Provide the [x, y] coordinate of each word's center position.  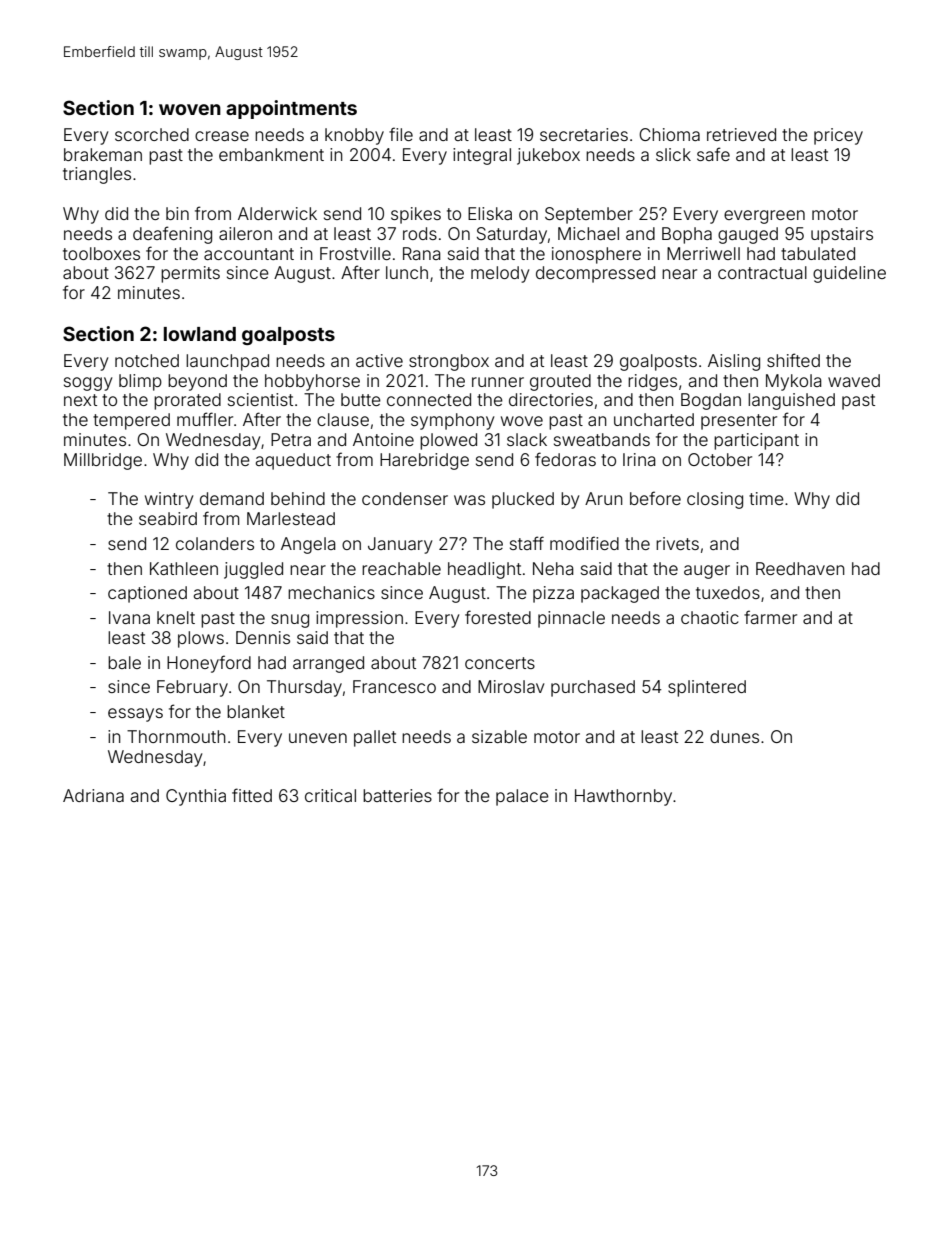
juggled [253, 570]
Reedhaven [800, 568]
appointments [291, 109]
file [401, 134]
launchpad [227, 362]
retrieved [741, 134]
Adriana [93, 795]
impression [359, 619]
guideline [849, 274]
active [379, 360]
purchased [593, 688]
